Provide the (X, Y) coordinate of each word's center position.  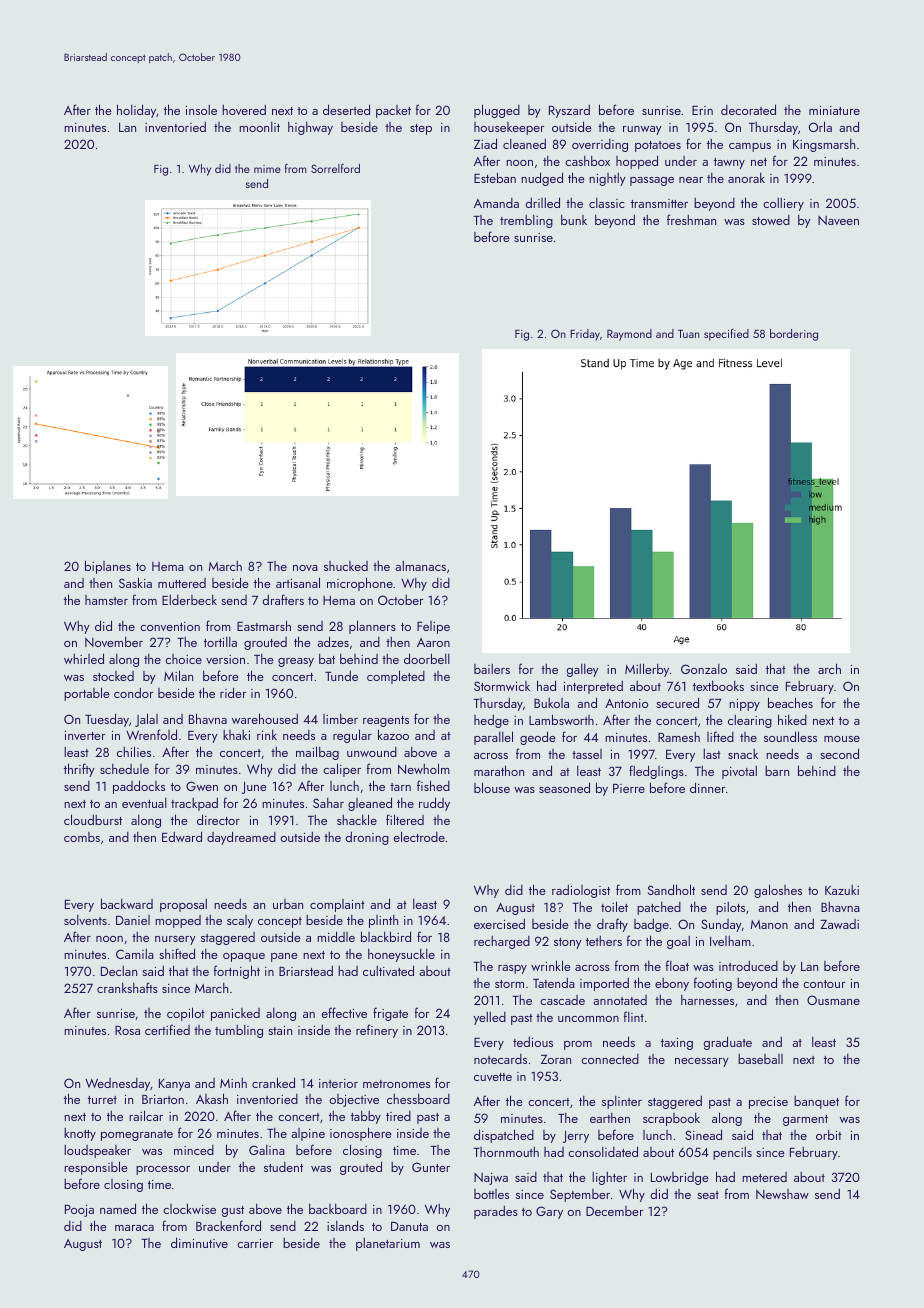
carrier (255, 1243)
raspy (512, 969)
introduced (748, 965)
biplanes (108, 567)
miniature (834, 110)
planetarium (388, 1244)
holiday (136, 111)
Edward (182, 836)
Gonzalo (704, 669)
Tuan (689, 334)
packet (393, 111)
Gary (549, 1212)
